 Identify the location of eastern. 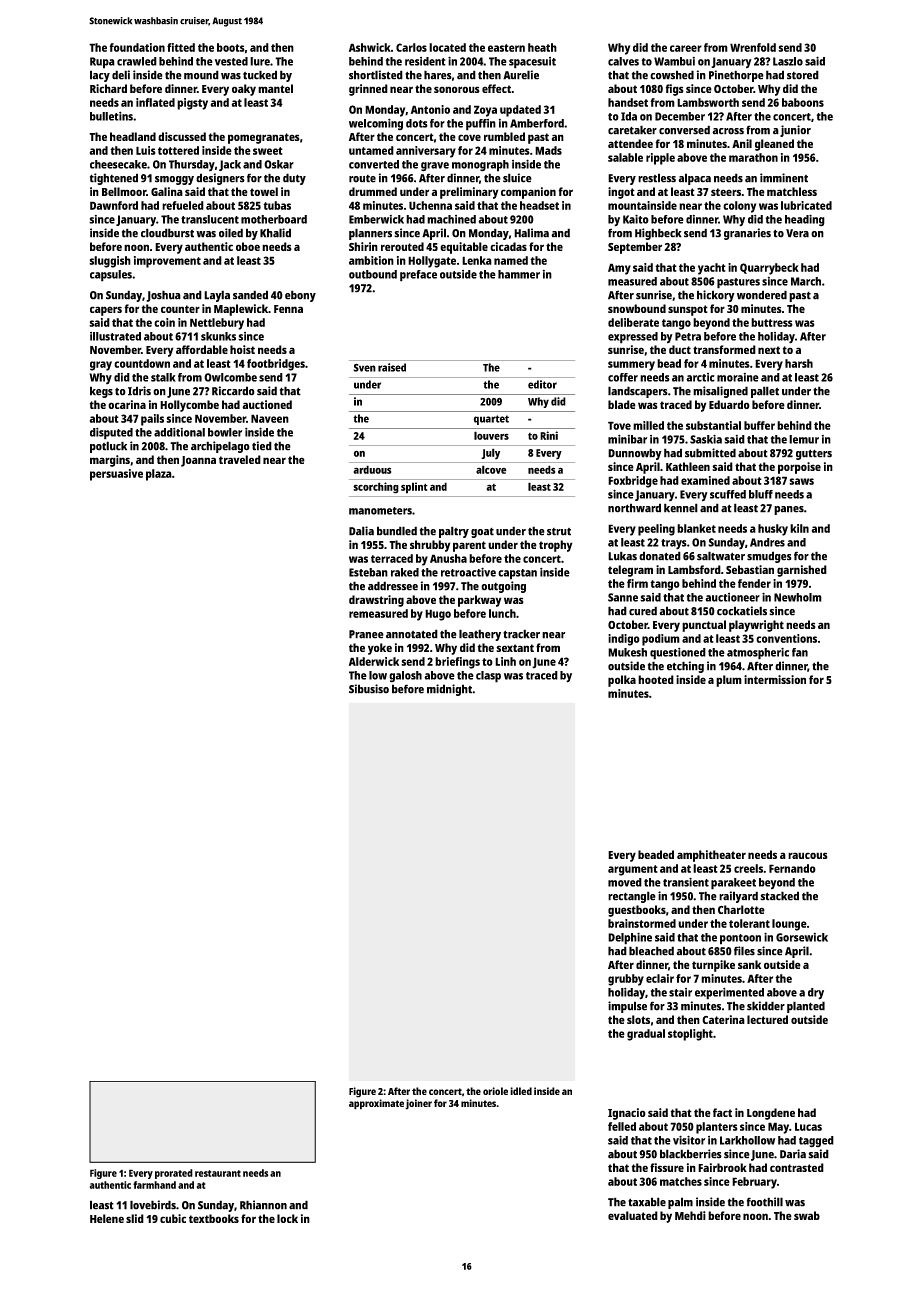
(506, 48).
